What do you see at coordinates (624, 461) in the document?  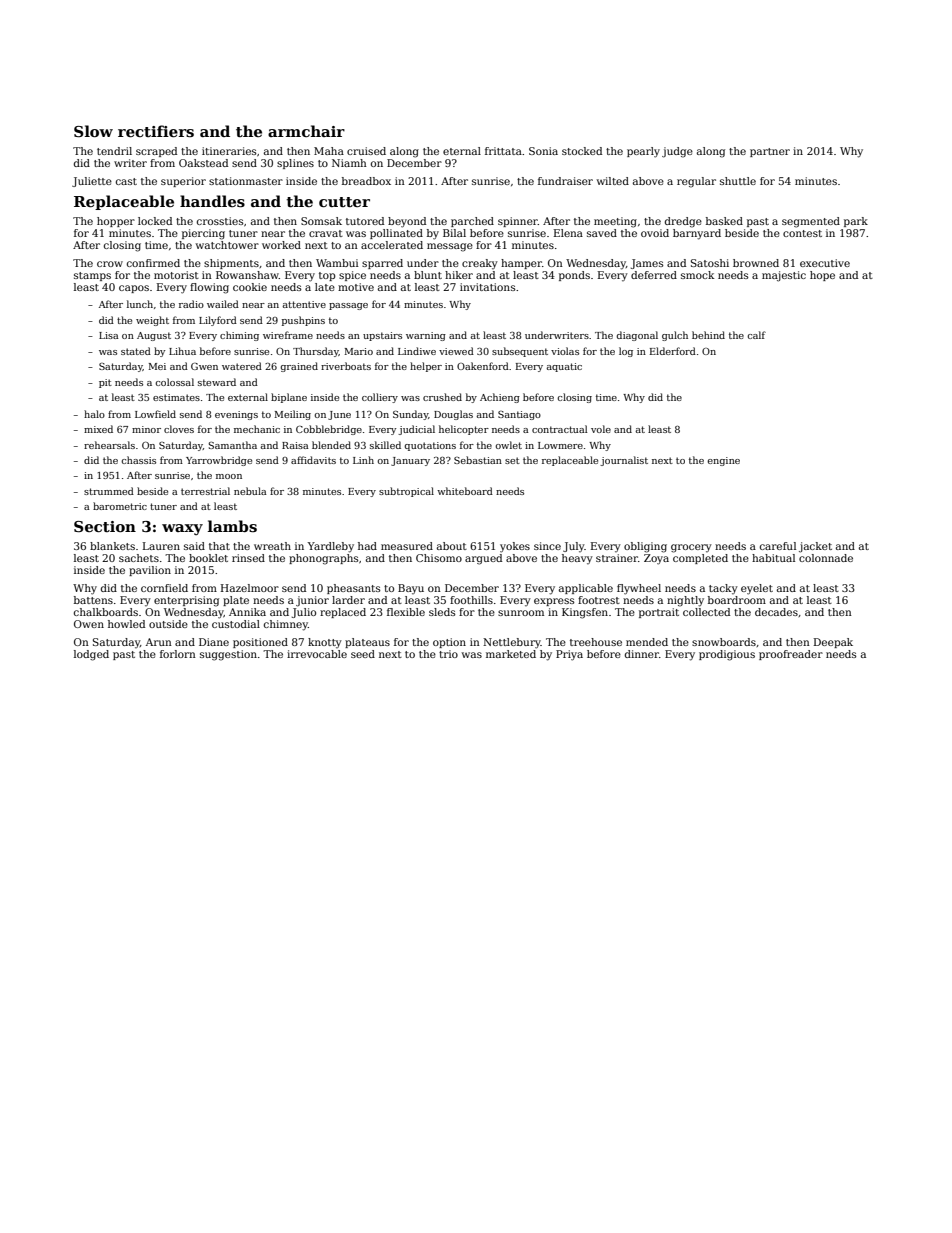 I see `journalist` at bounding box center [624, 461].
